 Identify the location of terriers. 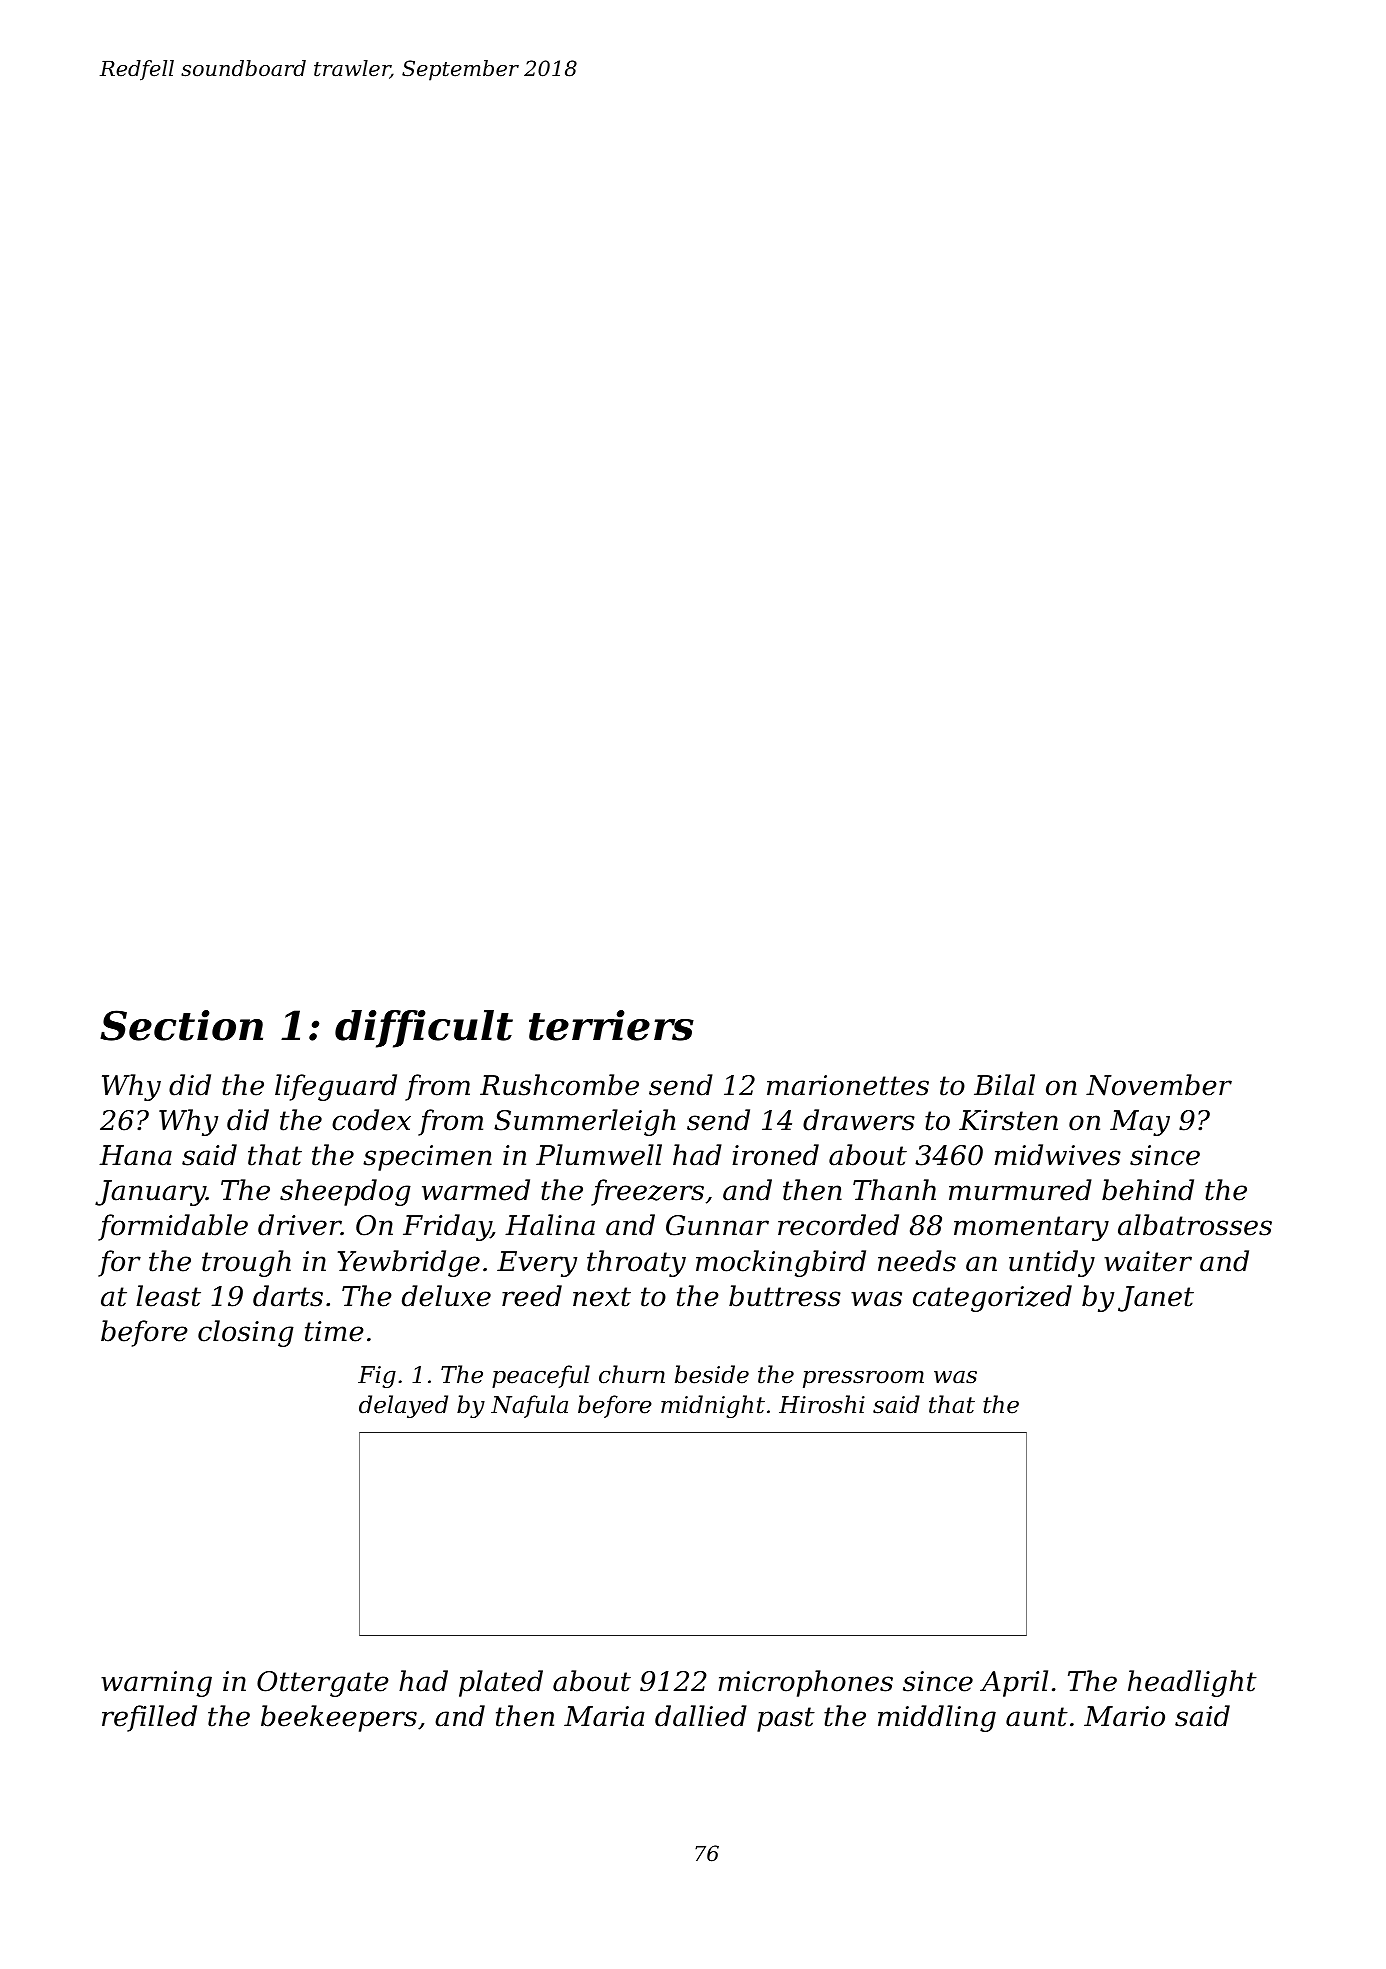
(611, 1025).
